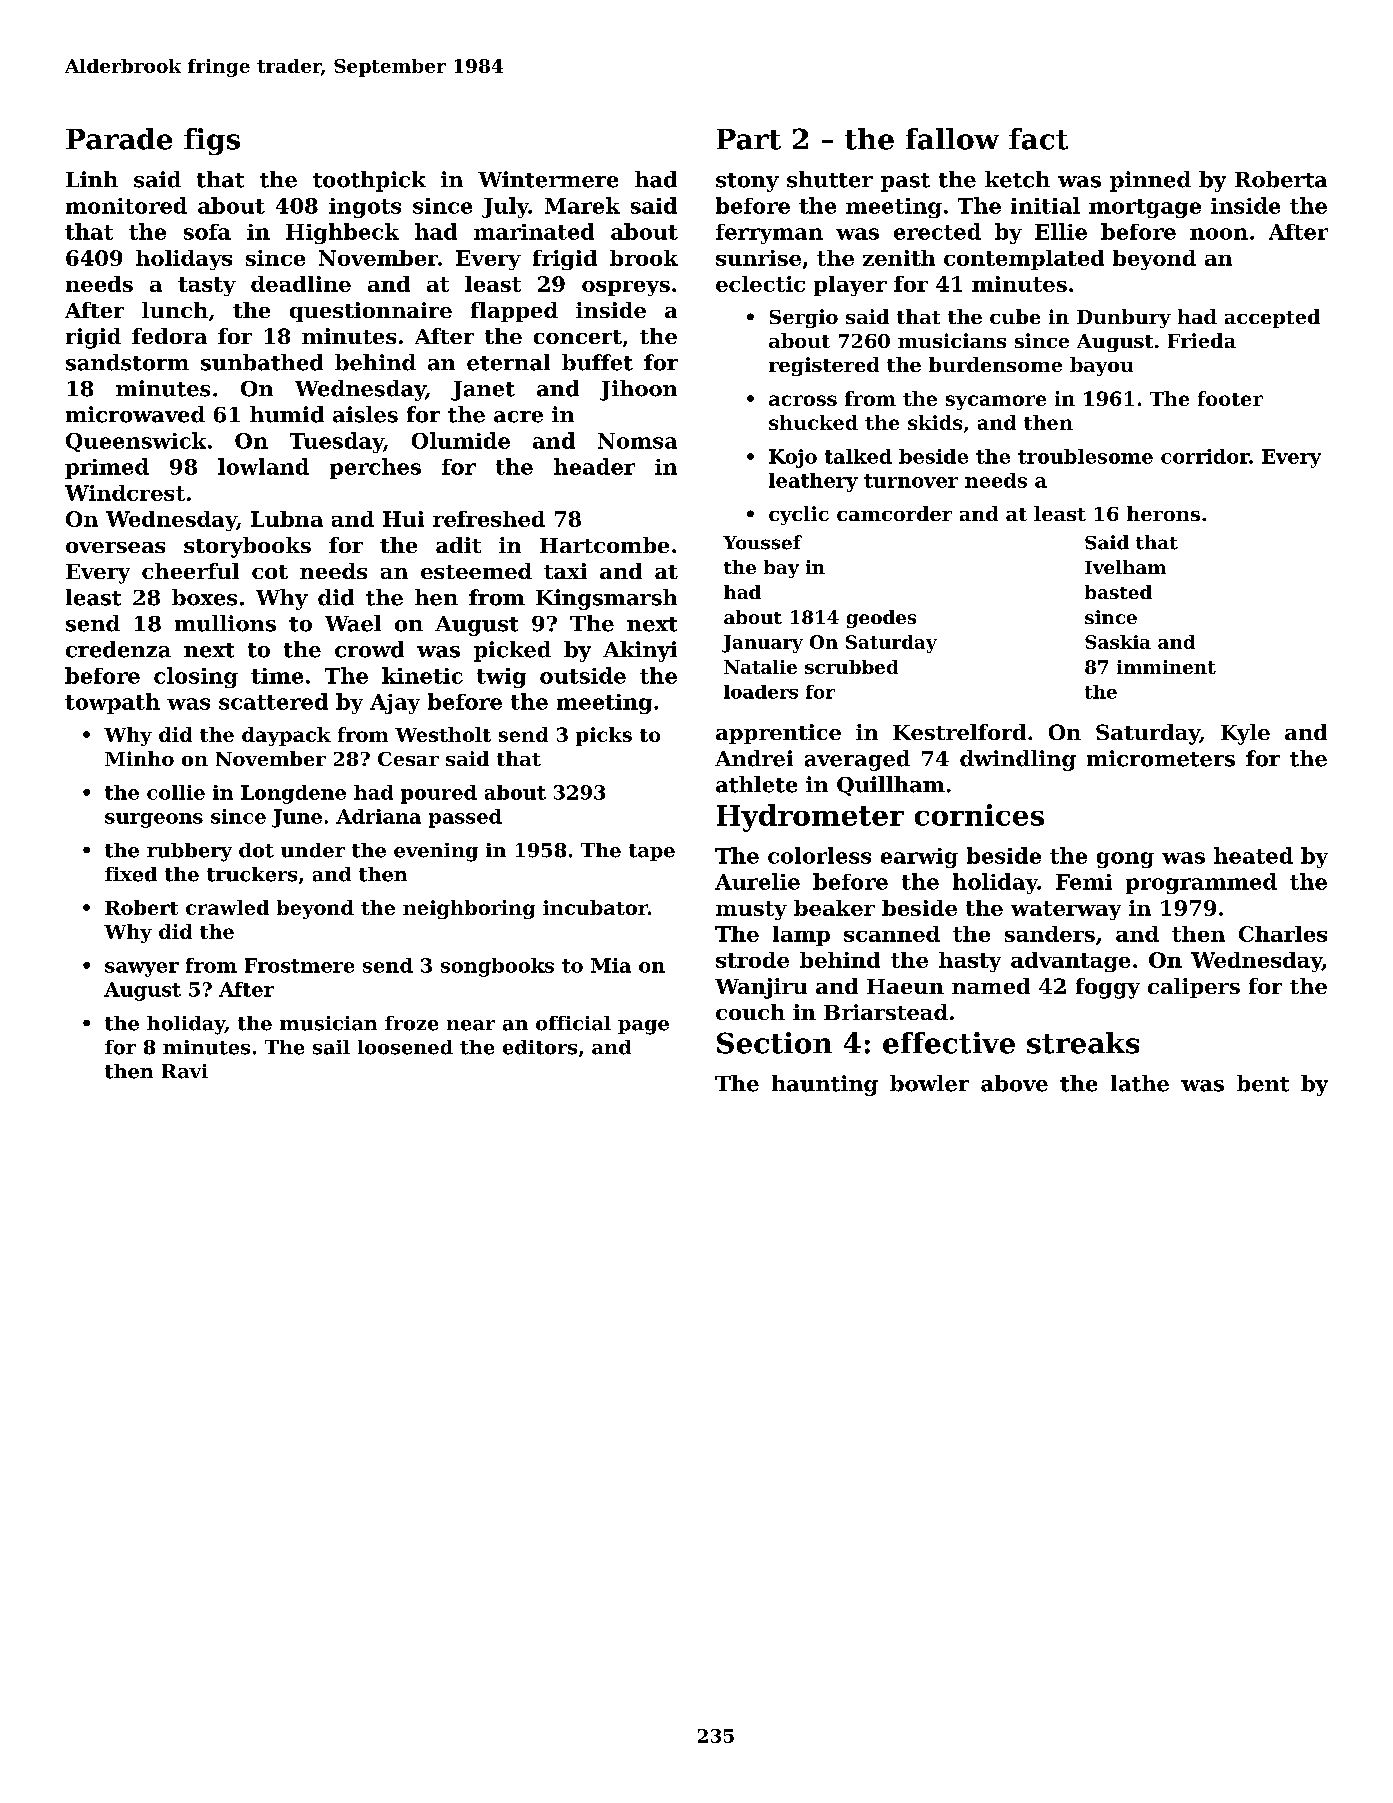 Image resolution: width=1393 pixels, height=1803 pixels. Describe the element at coordinates (752, 960) in the image. I see `strode` at that location.
